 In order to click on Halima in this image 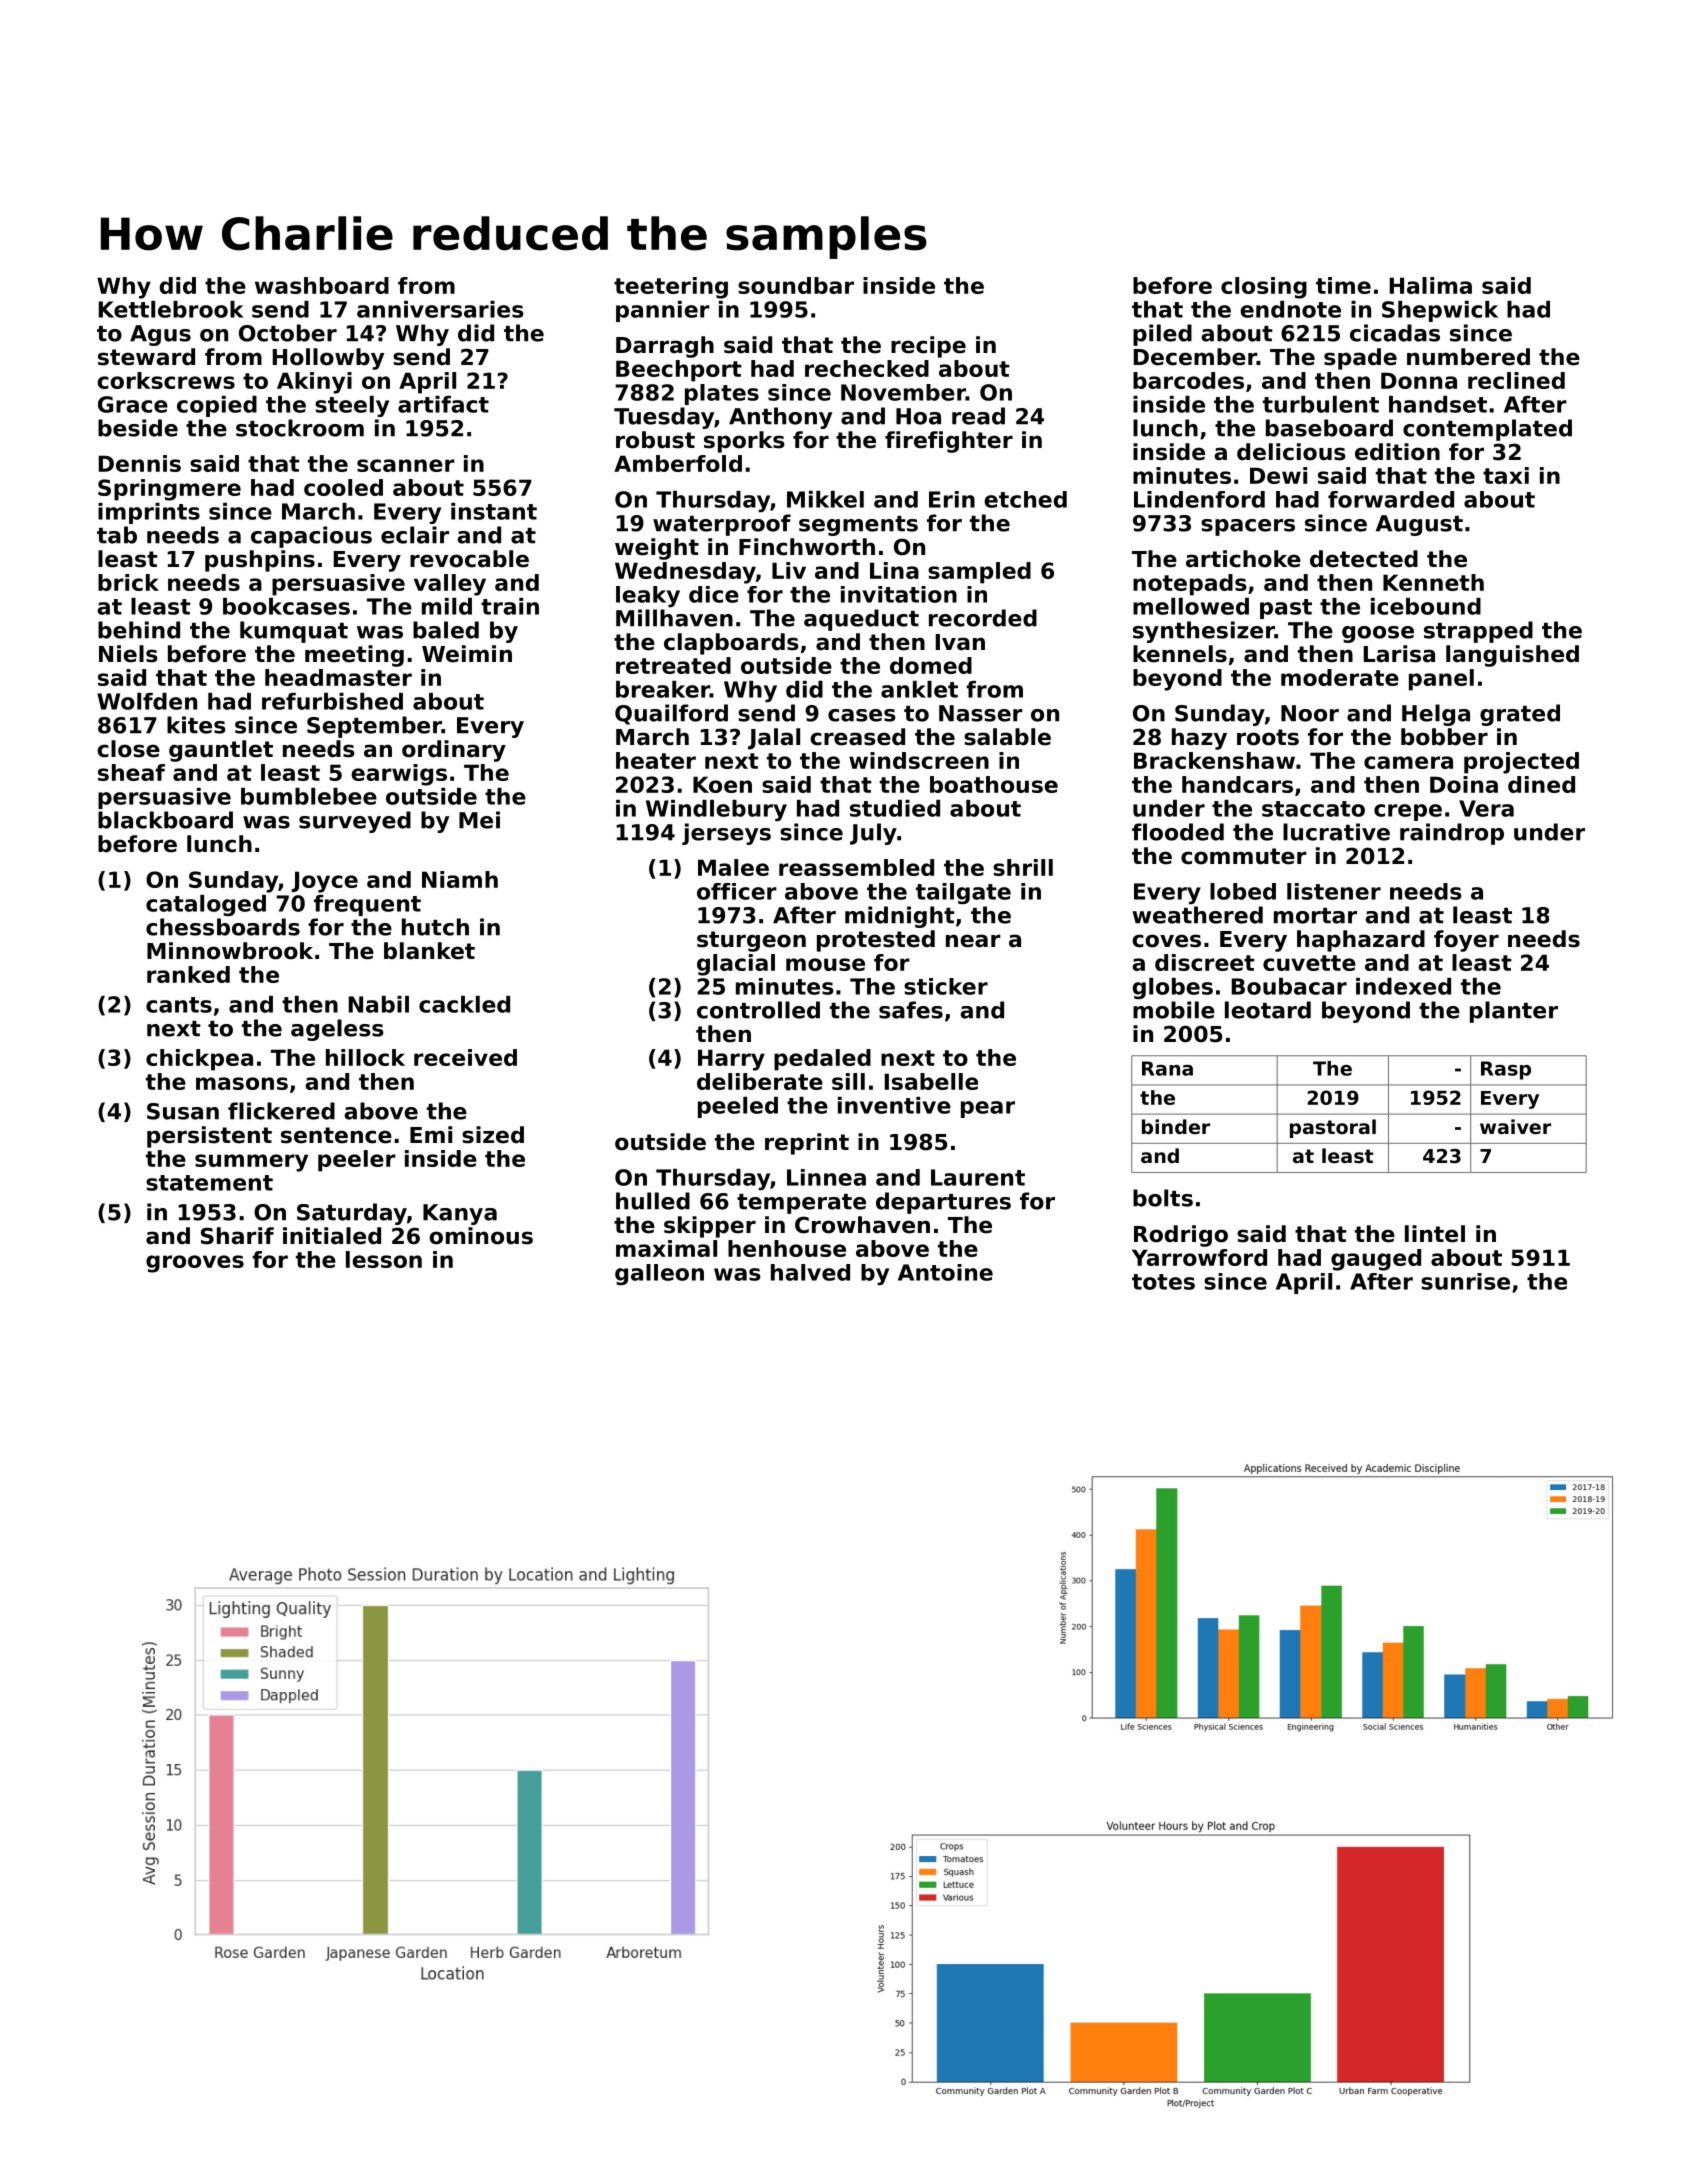, I will do `click(1431, 285)`.
